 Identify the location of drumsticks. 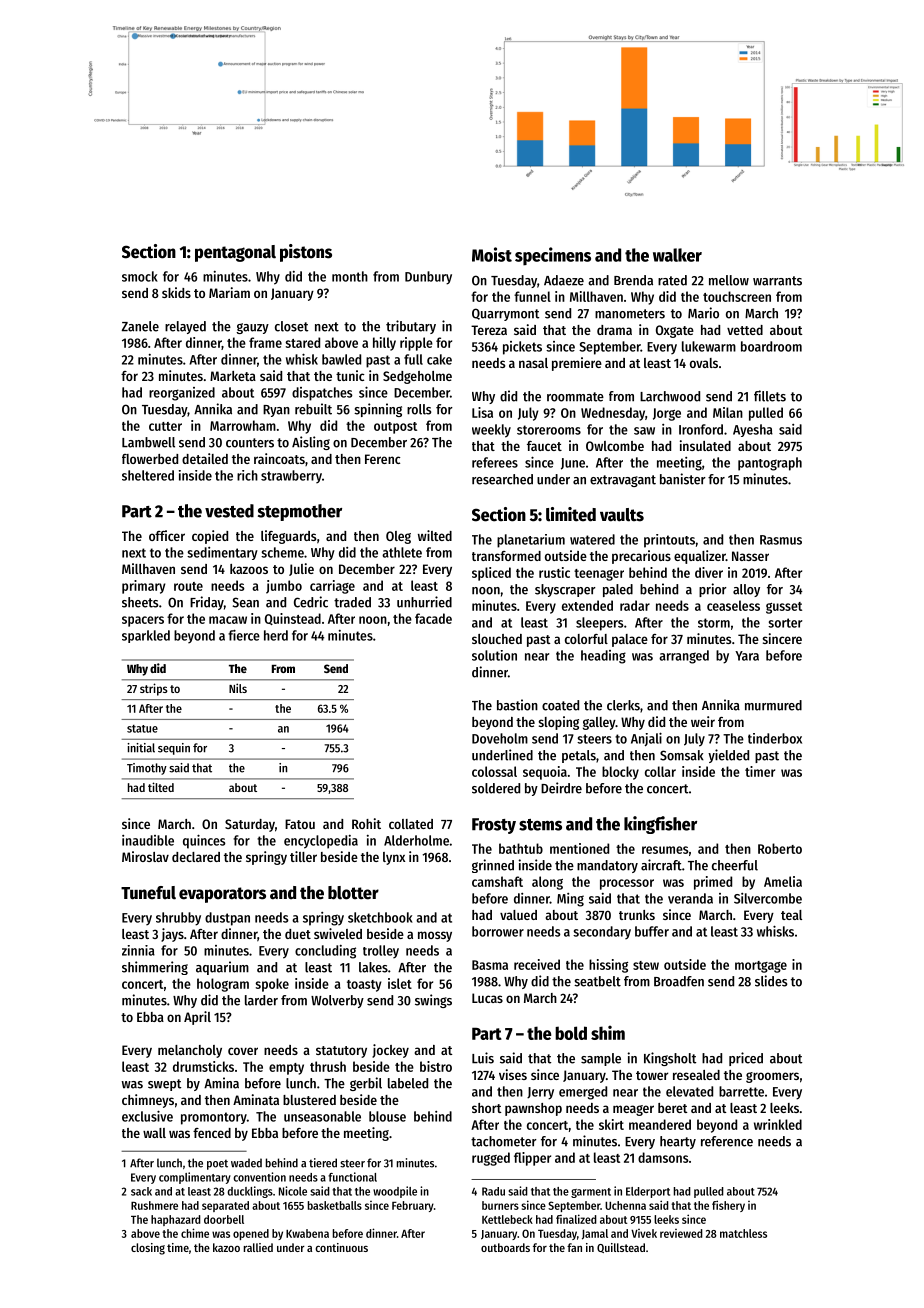
(203, 1066).
